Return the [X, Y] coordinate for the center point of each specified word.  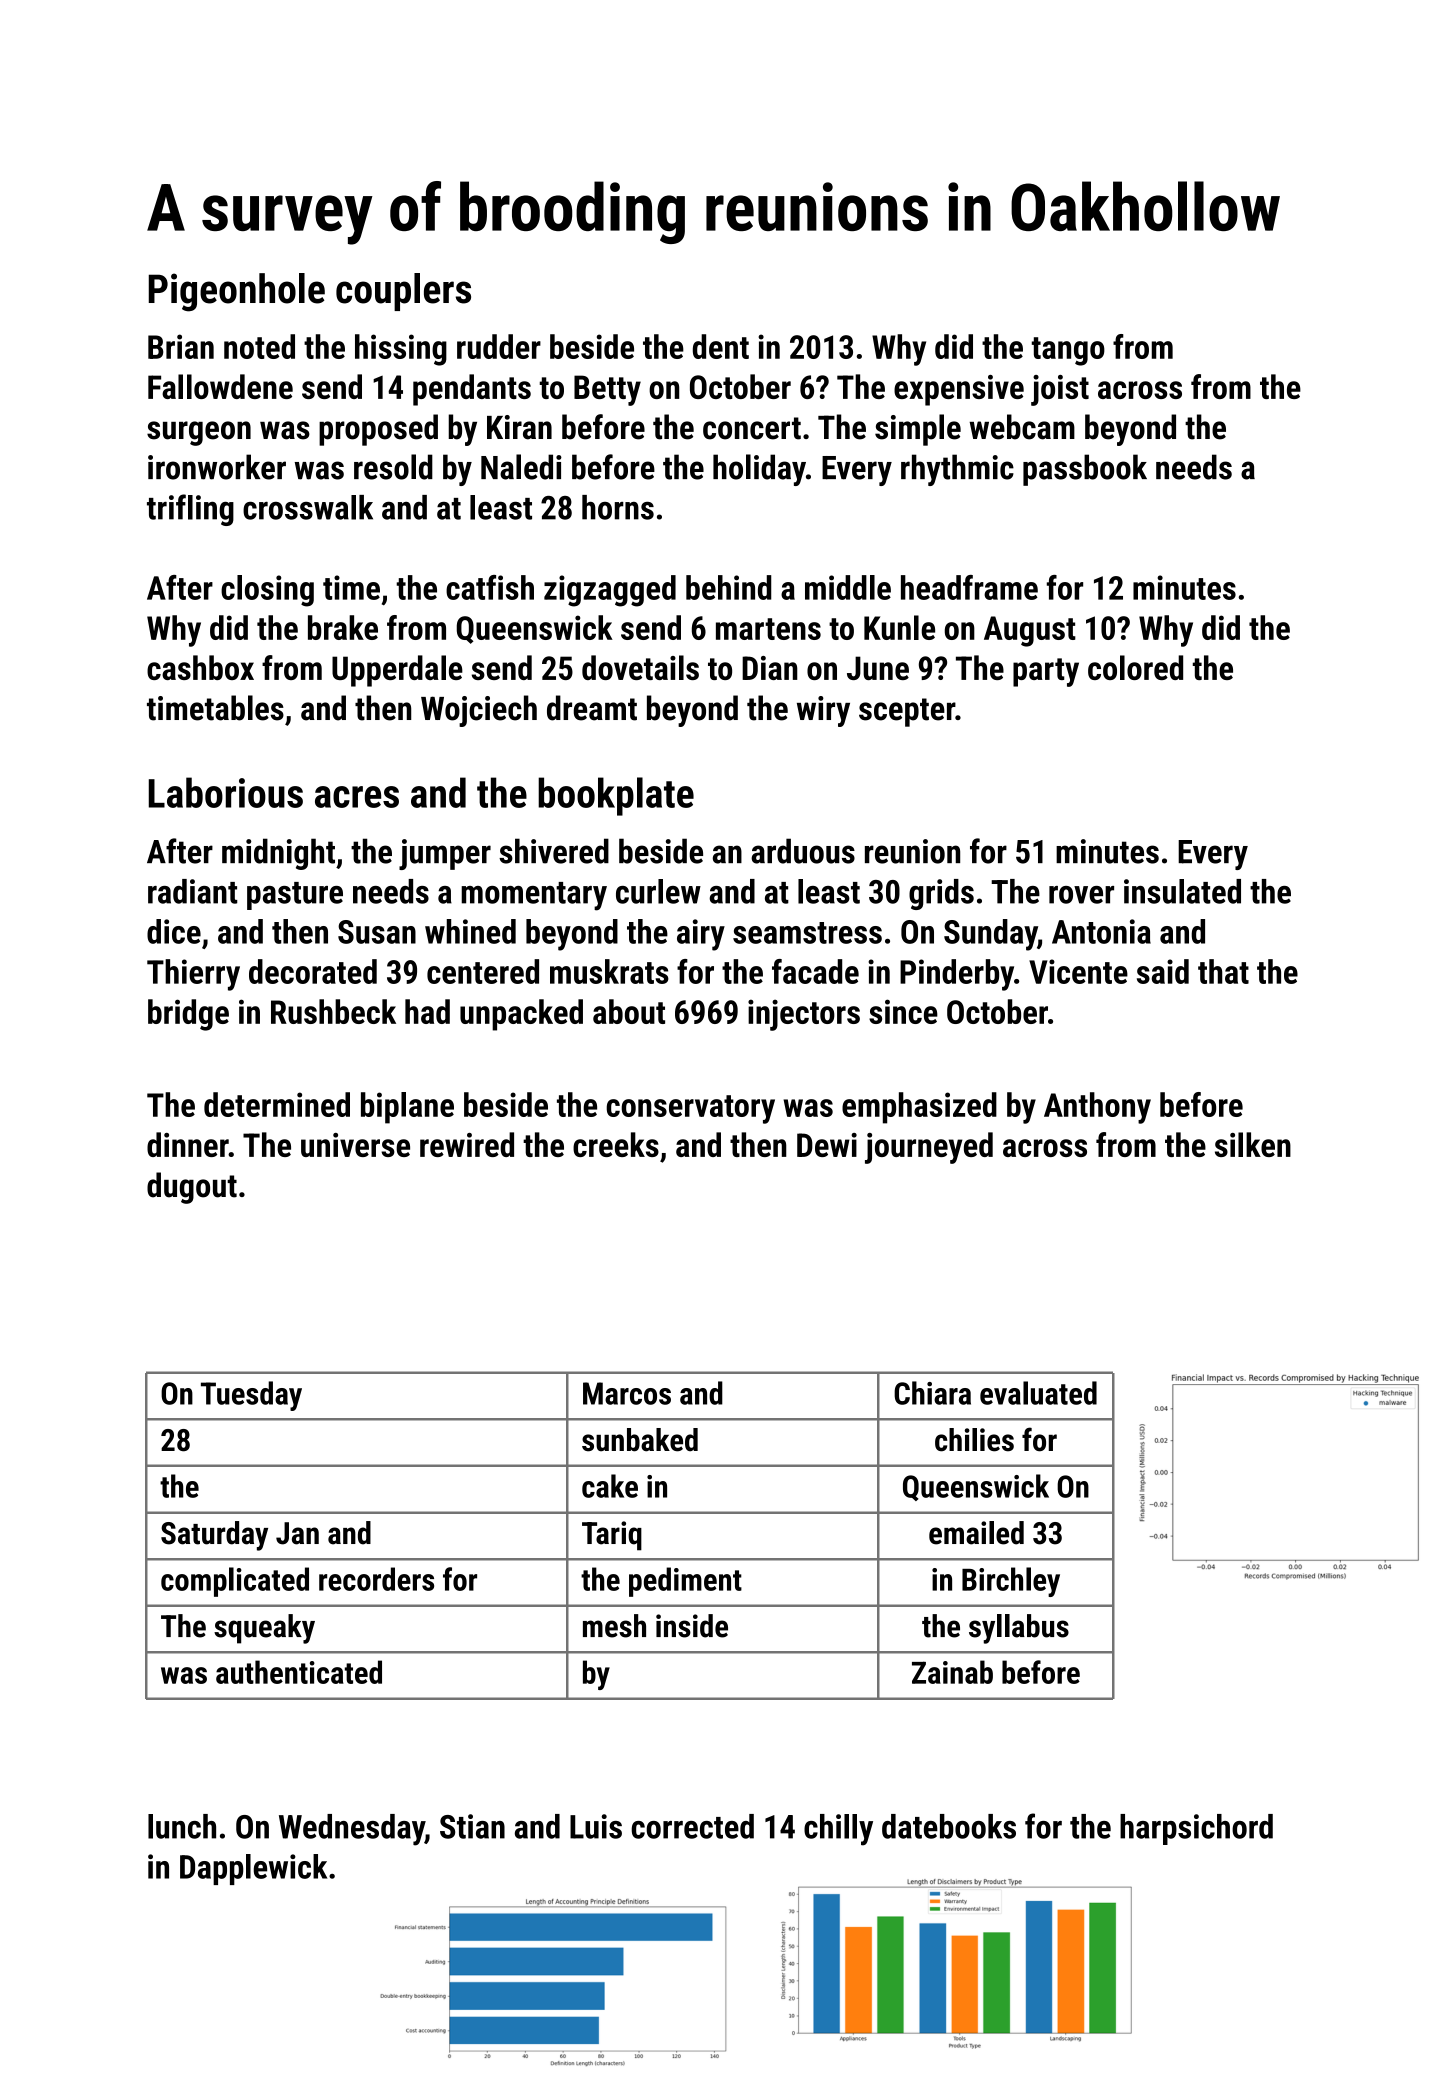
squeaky [264, 1629]
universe [355, 1145]
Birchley [1011, 1582]
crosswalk [308, 507]
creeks [616, 1144]
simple [918, 430]
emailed [976, 1533]
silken [1253, 1144]
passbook [1085, 470]
